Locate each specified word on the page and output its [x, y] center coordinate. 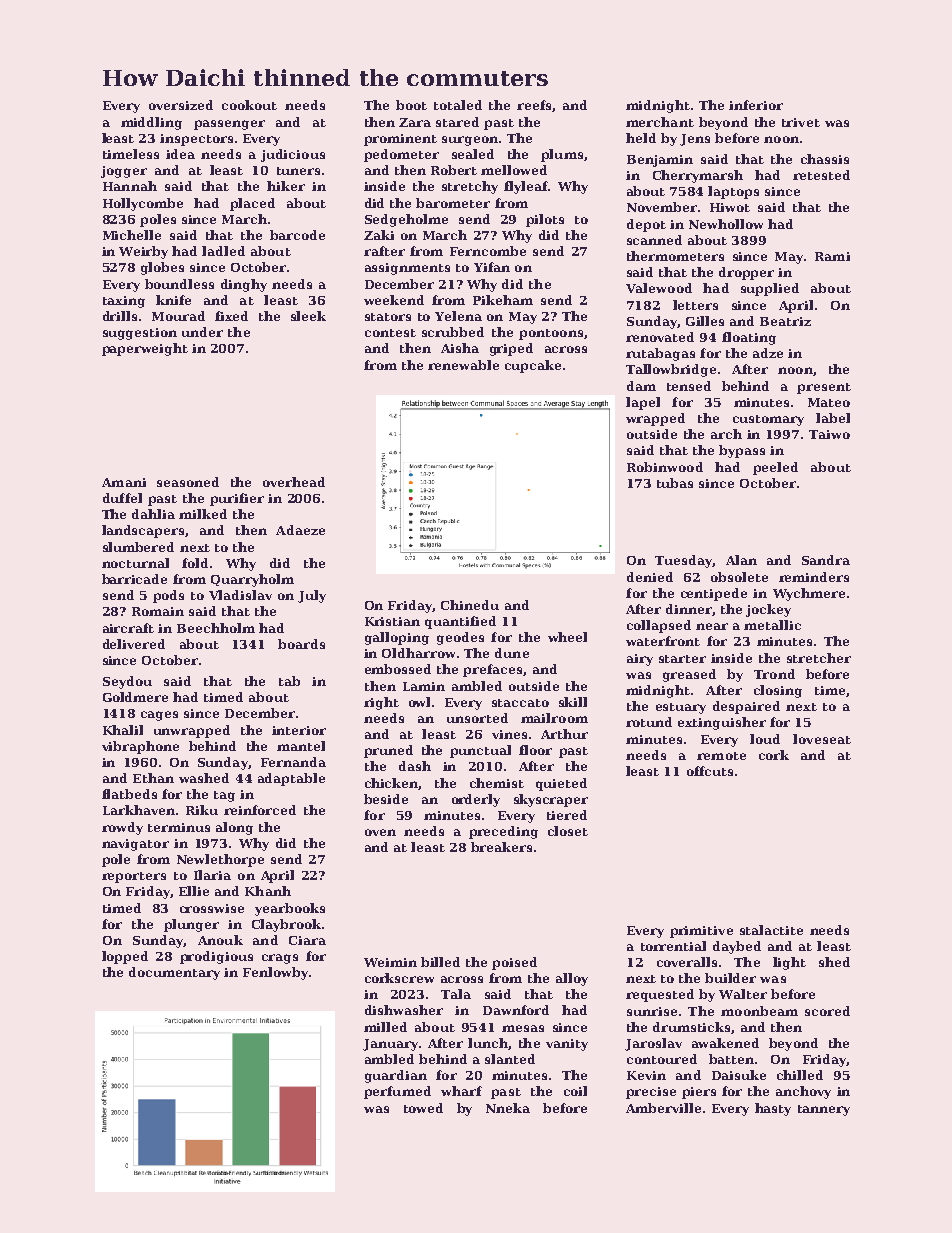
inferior [756, 105]
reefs [534, 105]
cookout [249, 105]
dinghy [244, 285]
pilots [545, 220]
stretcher [819, 658]
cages [159, 716]
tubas [675, 483]
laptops [733, 192]
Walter [743, 994]
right [381, 703]
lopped [125, 957]
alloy [572, 979]
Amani [124, 482]
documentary [174, 973]
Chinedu [470, 605]
